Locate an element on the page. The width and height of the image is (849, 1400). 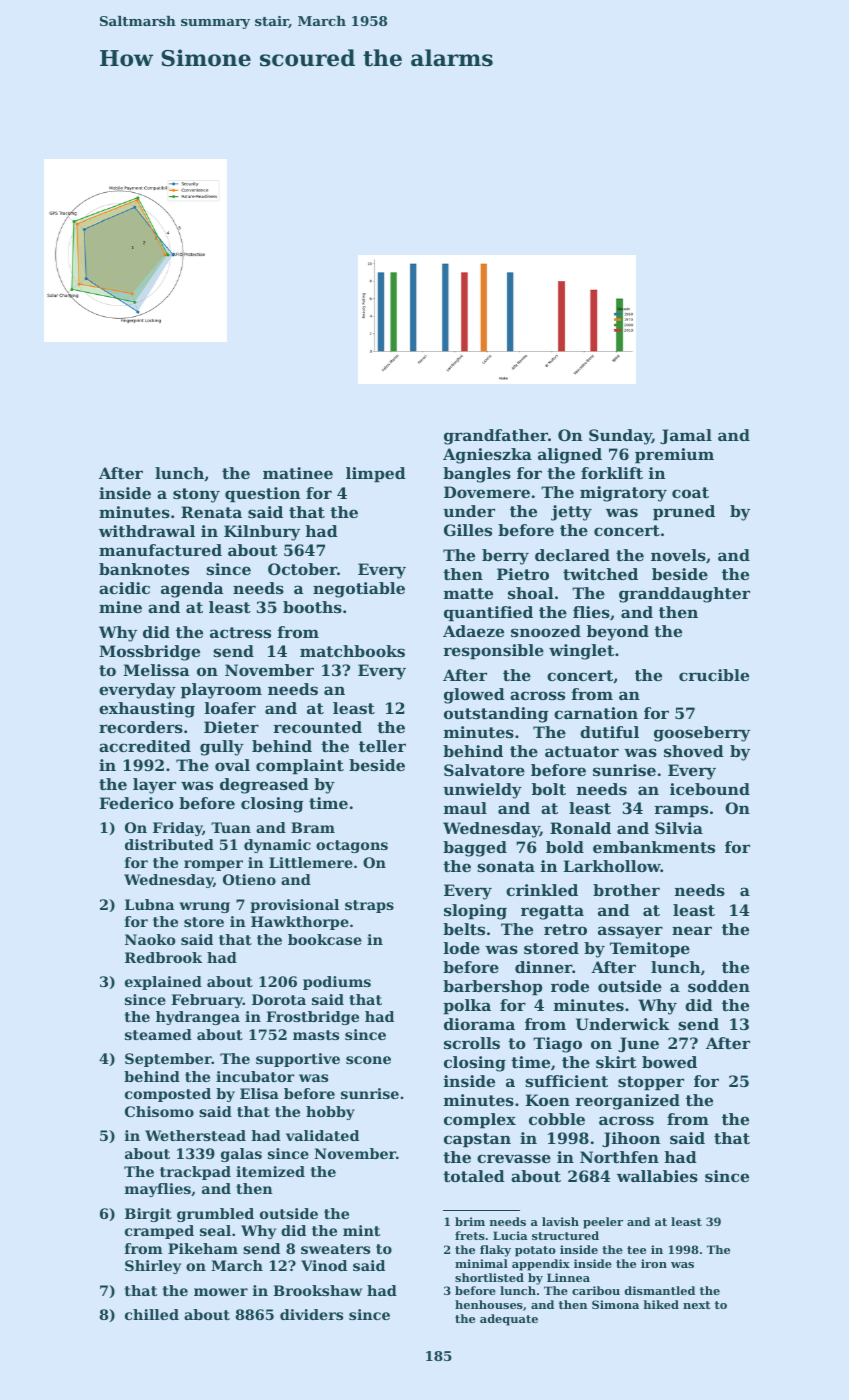
booths is located at coordinates (312, 607).
